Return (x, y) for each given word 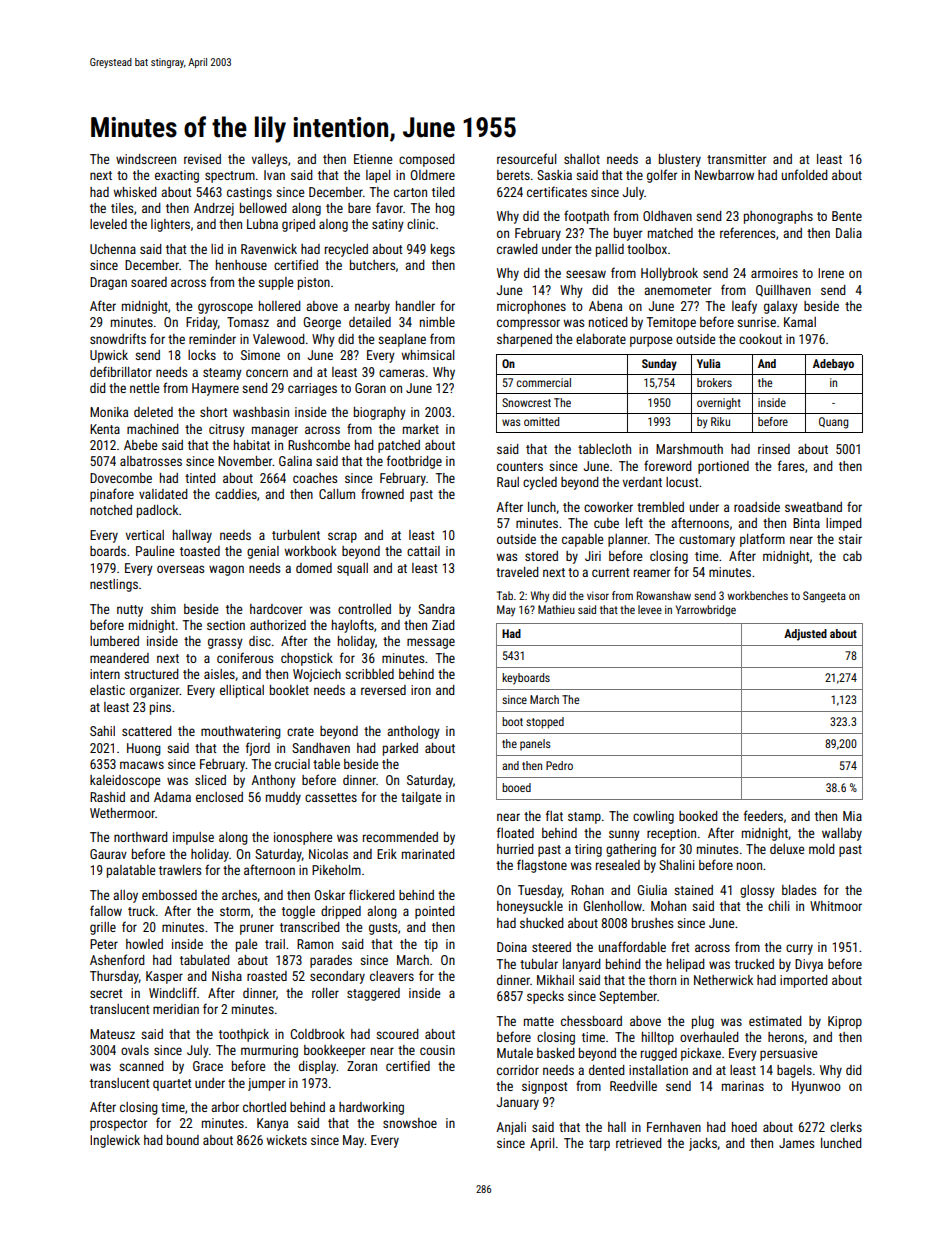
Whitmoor (836, 906)
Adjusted (805, 635)
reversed (383, 690)
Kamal (800, 322)
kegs (443, 250)
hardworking (371, 1108)
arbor (225, 1107)
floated (515, 832)
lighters (170, 225)
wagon (226, 570)
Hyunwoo (816, 1087)
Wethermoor (122, 813)
